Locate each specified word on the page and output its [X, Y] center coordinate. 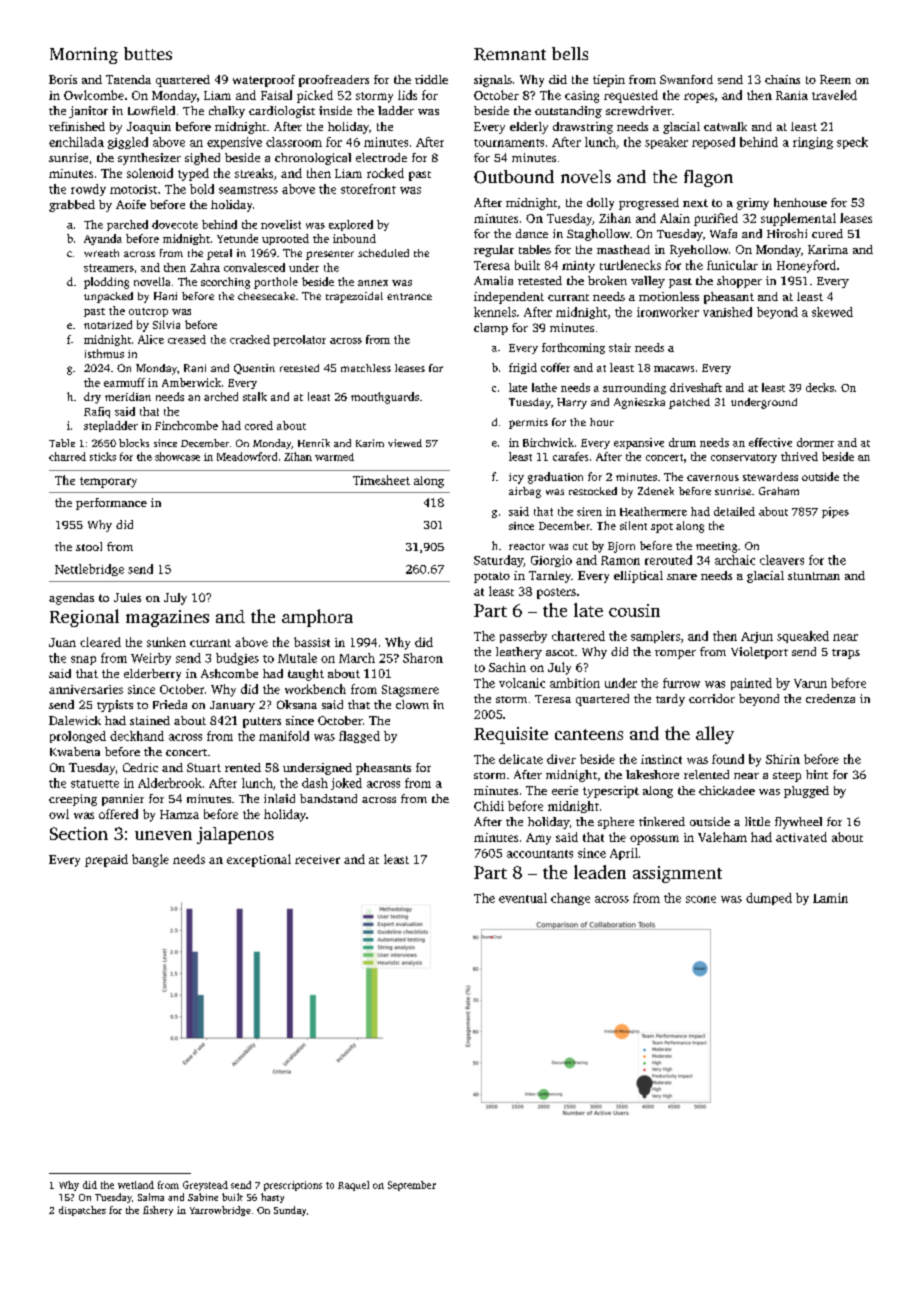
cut [580, 546]
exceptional [259, 860]
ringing [813, 143]
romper [675, 654]
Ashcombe [229, 673]
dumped [769, 899]
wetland [136, 1185]
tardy [670, 700]
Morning [84, 55]
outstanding [568, 112]
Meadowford [247, 456]
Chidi [489, 806]
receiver [317, 859]
